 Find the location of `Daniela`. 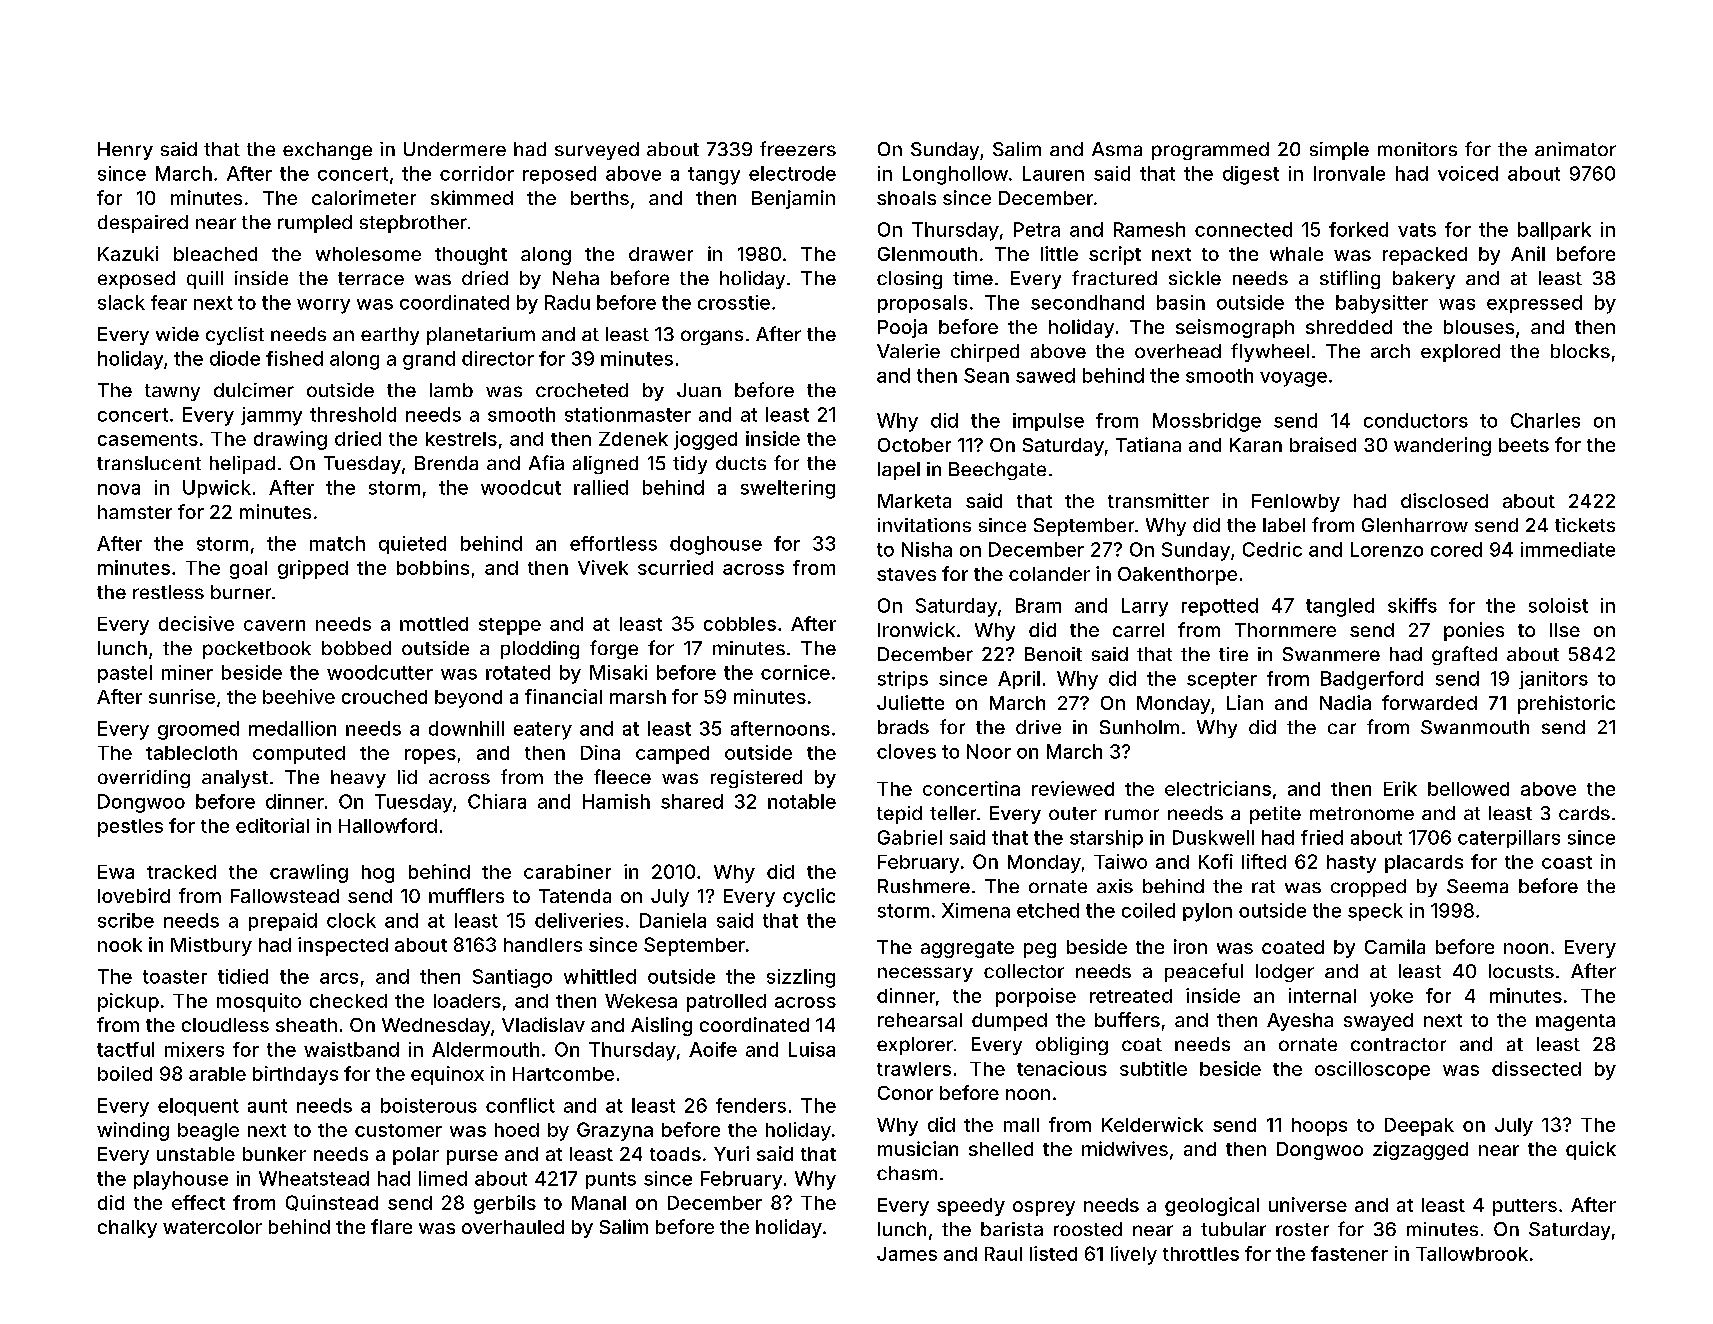

Daniela is located at coordinates (673, 920).
